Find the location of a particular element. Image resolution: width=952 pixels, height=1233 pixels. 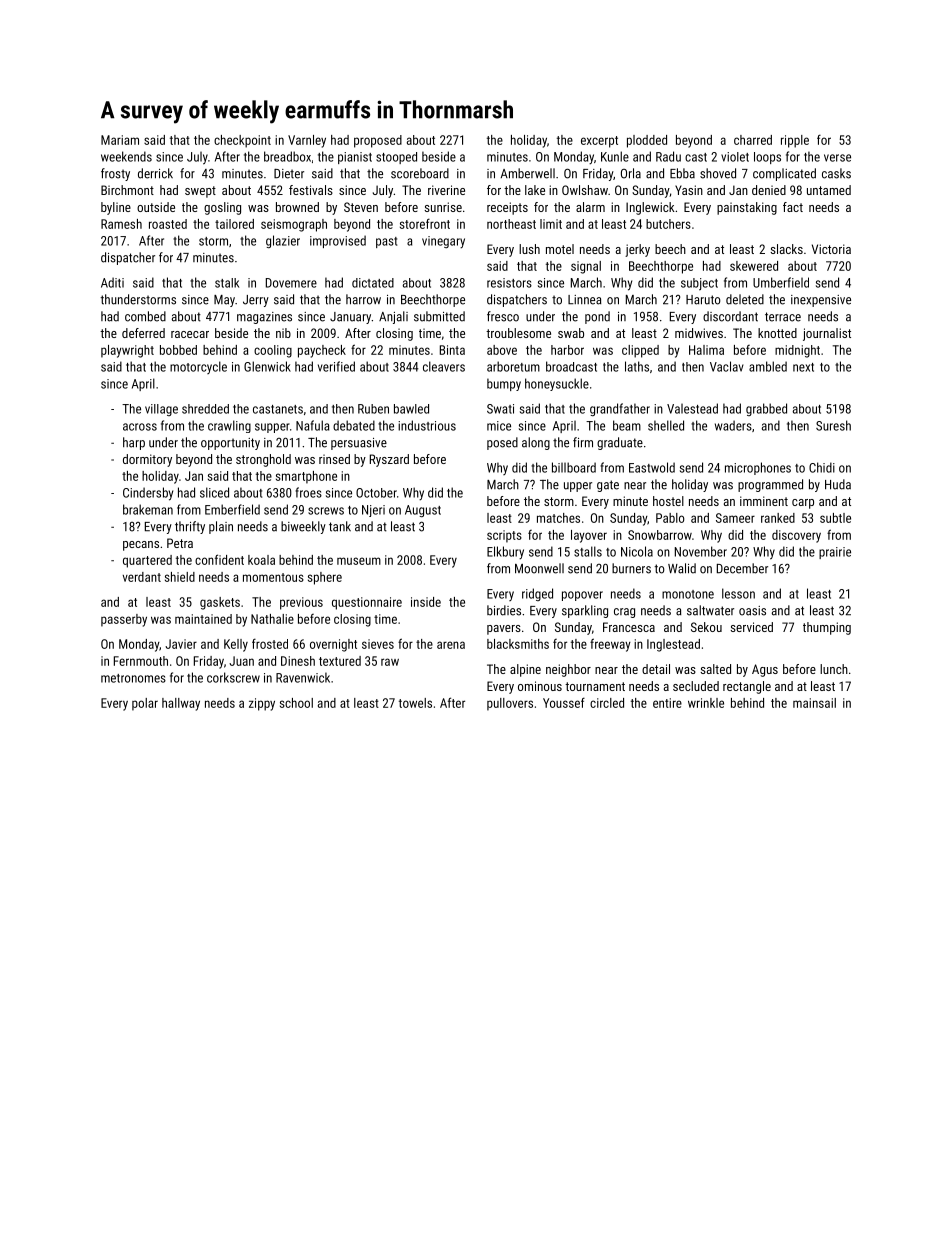

Fernmouth is located at coordinates (141, 661).
